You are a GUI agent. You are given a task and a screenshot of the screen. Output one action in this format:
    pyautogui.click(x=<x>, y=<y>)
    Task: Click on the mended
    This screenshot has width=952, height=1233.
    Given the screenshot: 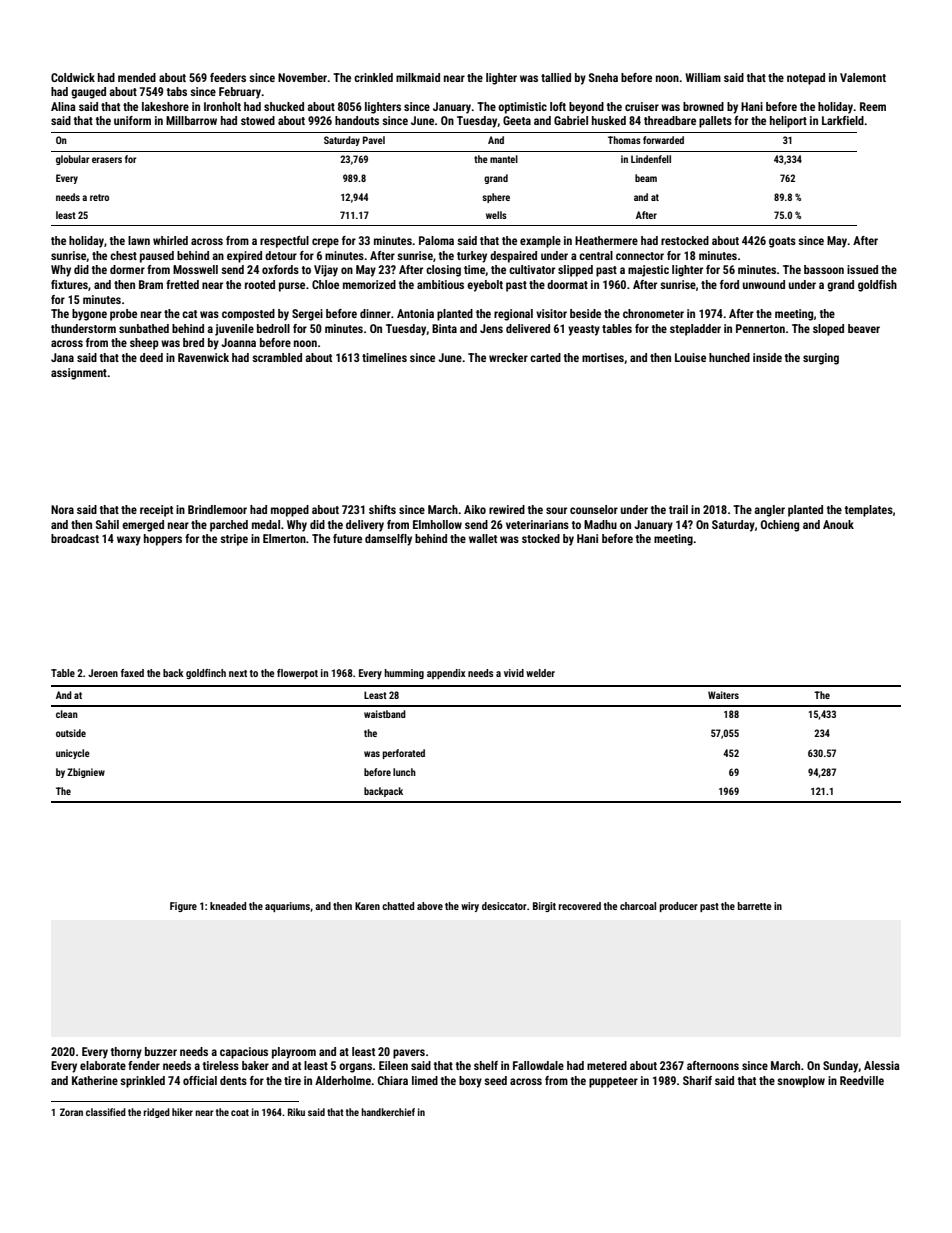 What is the action you would take?
    pyautogui.click(x=137, y=77)
